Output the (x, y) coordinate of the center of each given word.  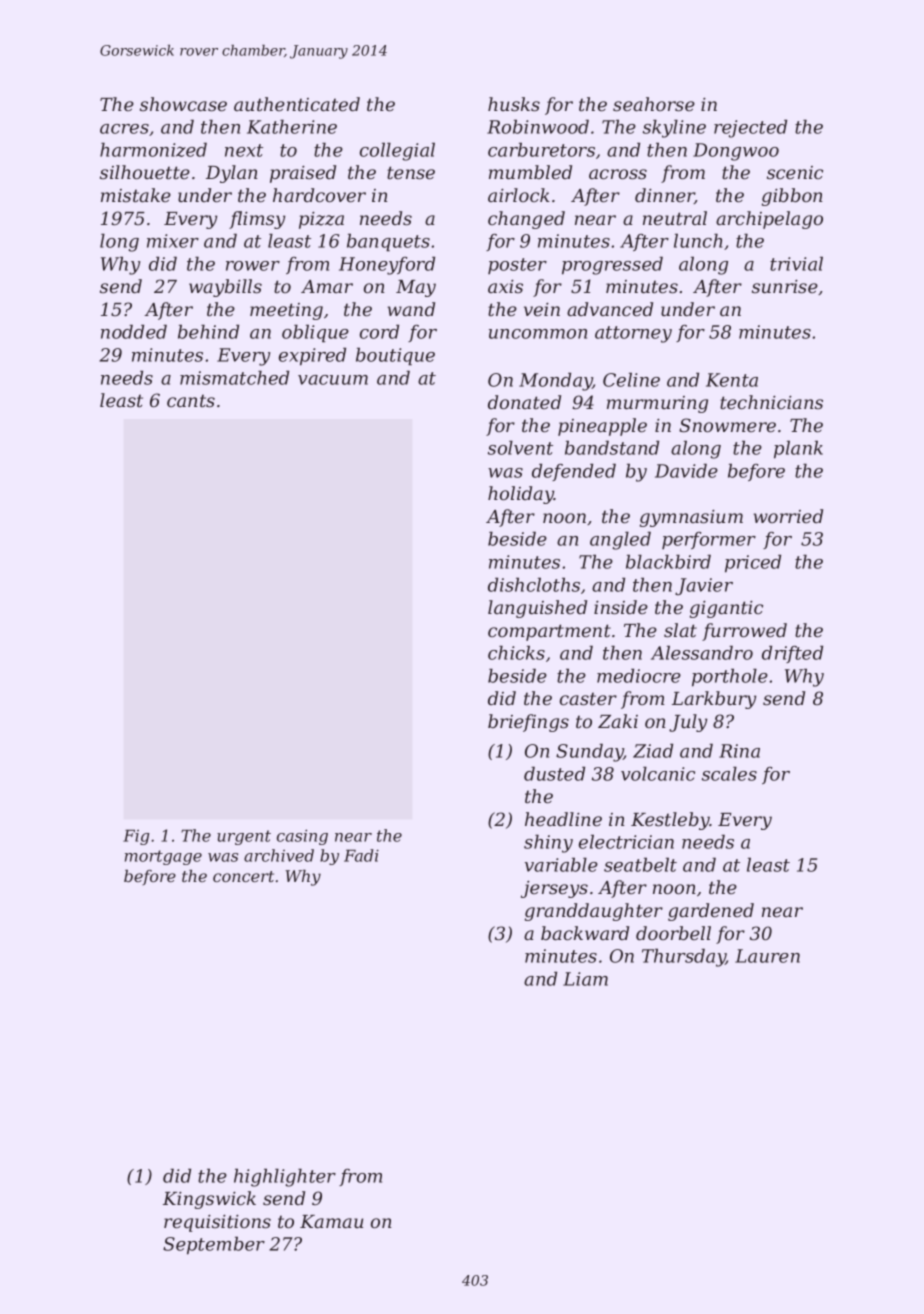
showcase (183, 104)
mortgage (163, 857)
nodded (134, 332)
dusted (554, 774)
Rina (739, 751)
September (214, 1246)
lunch (698, 241)
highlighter (285, 1178)
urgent (244, 837)
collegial (397, 152)
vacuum (333, 380)
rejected (750, 129)
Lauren (767, 956)
